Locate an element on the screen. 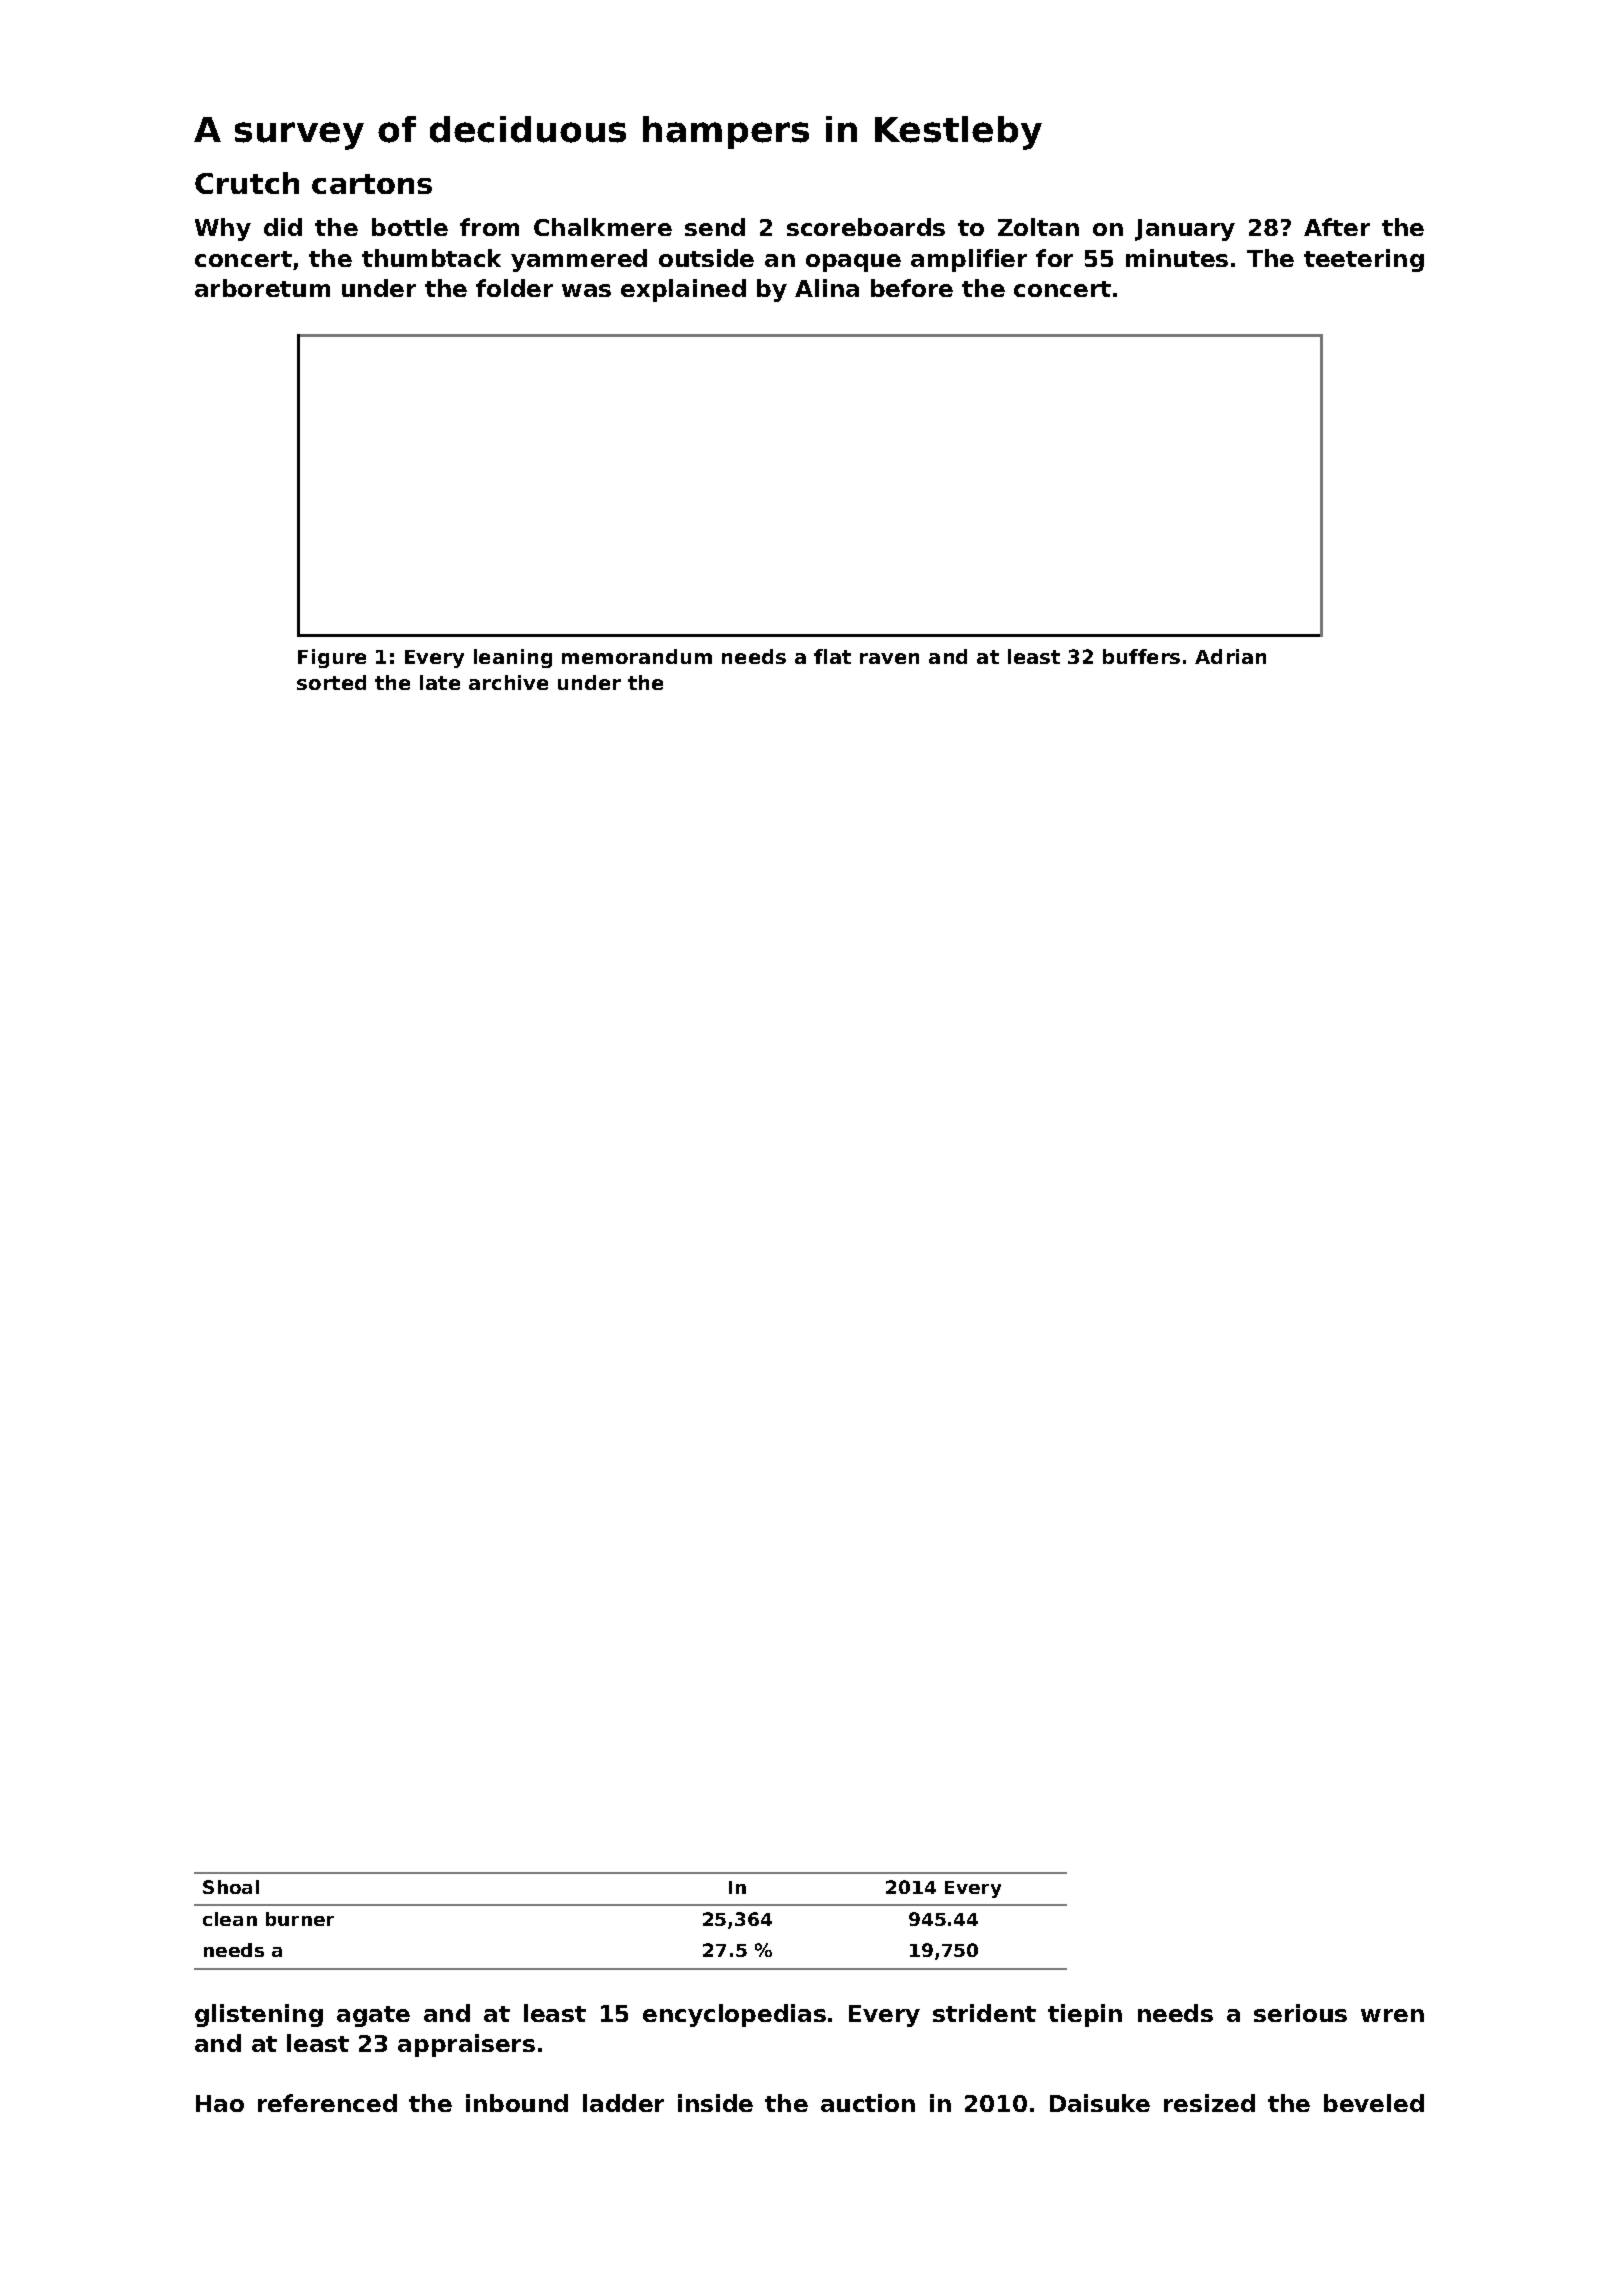 The image size is (1620, 2292). inside is located at coordinates (715, 2103).
